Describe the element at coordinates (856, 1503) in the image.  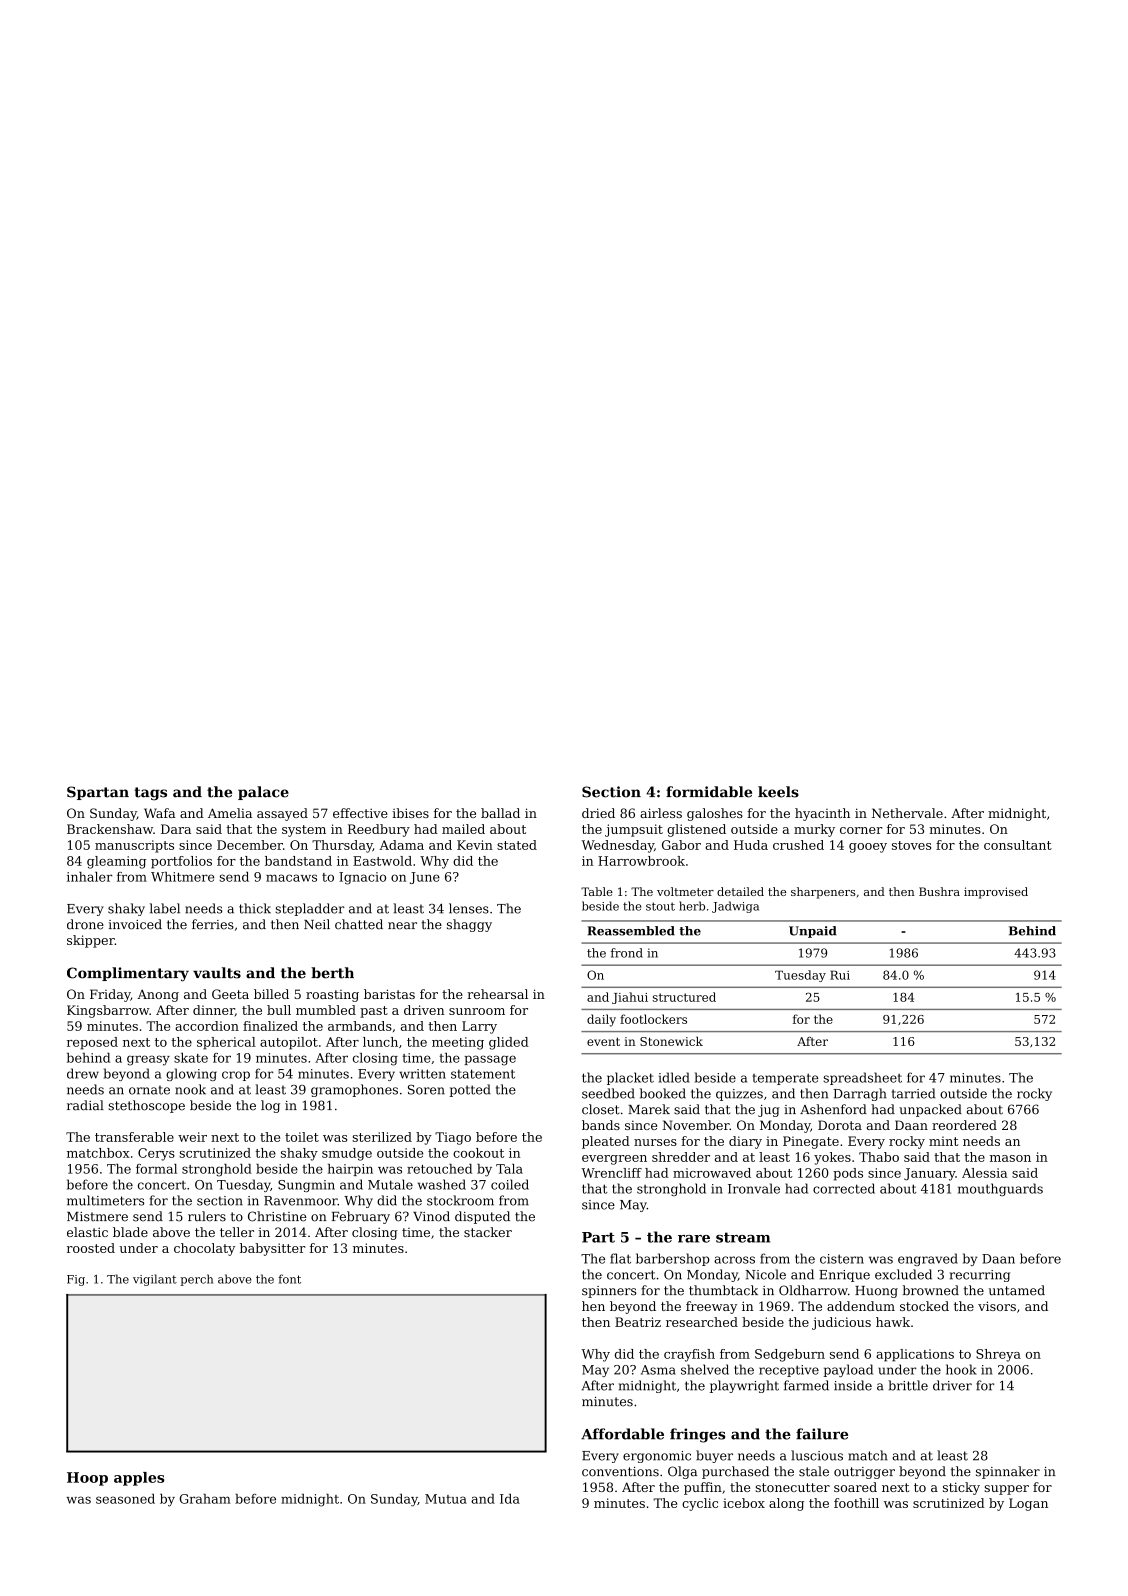
I see `foothill` at that location.
